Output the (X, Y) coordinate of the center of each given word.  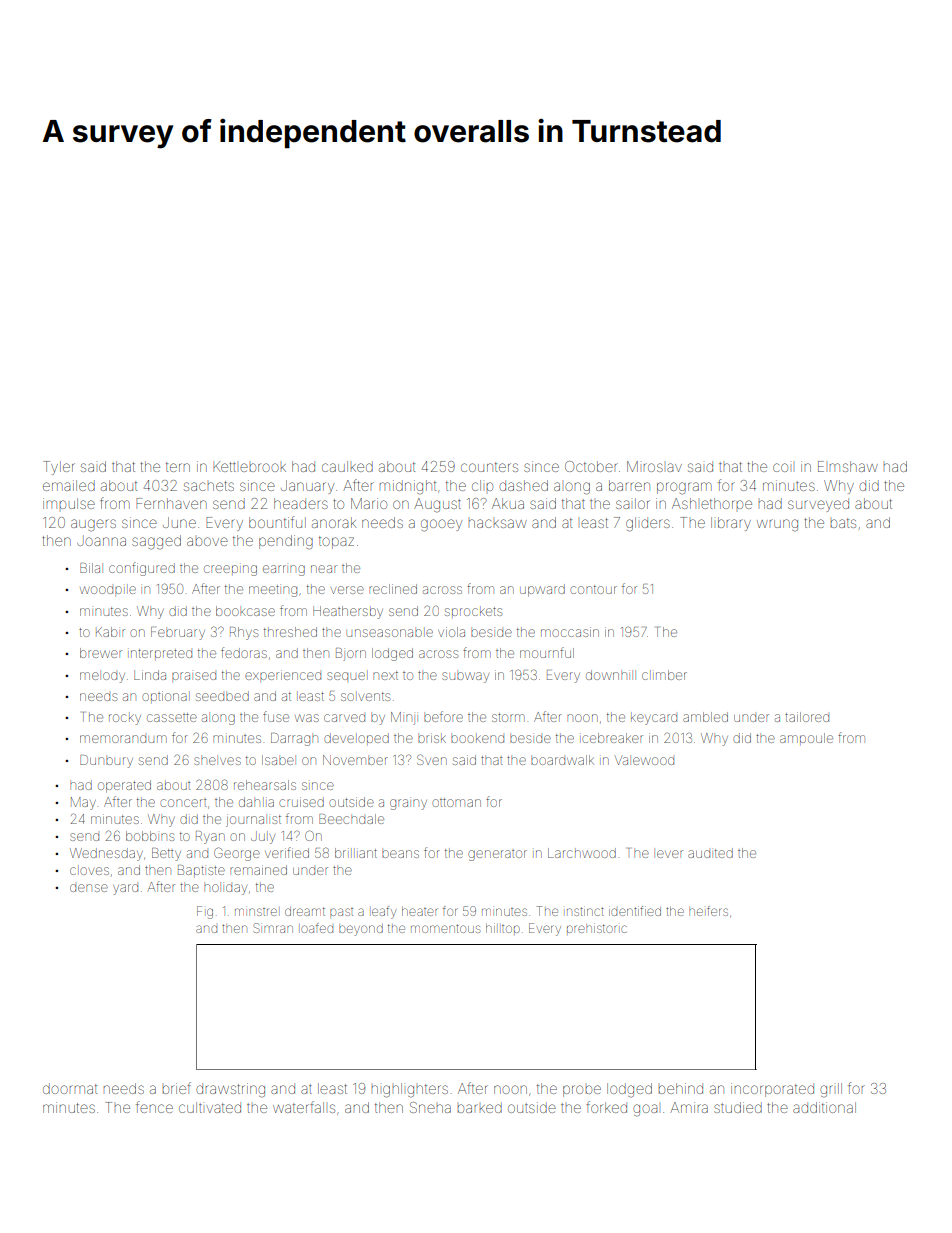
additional (824, 1107)
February (178, 633)
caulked (347, 466)
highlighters (409, 1090)
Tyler (59, 468)
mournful (547, 652)
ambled (705, 717)
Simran (273, 928)
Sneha (430, 1107)
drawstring (231, 1090)
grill (831, 1090)
